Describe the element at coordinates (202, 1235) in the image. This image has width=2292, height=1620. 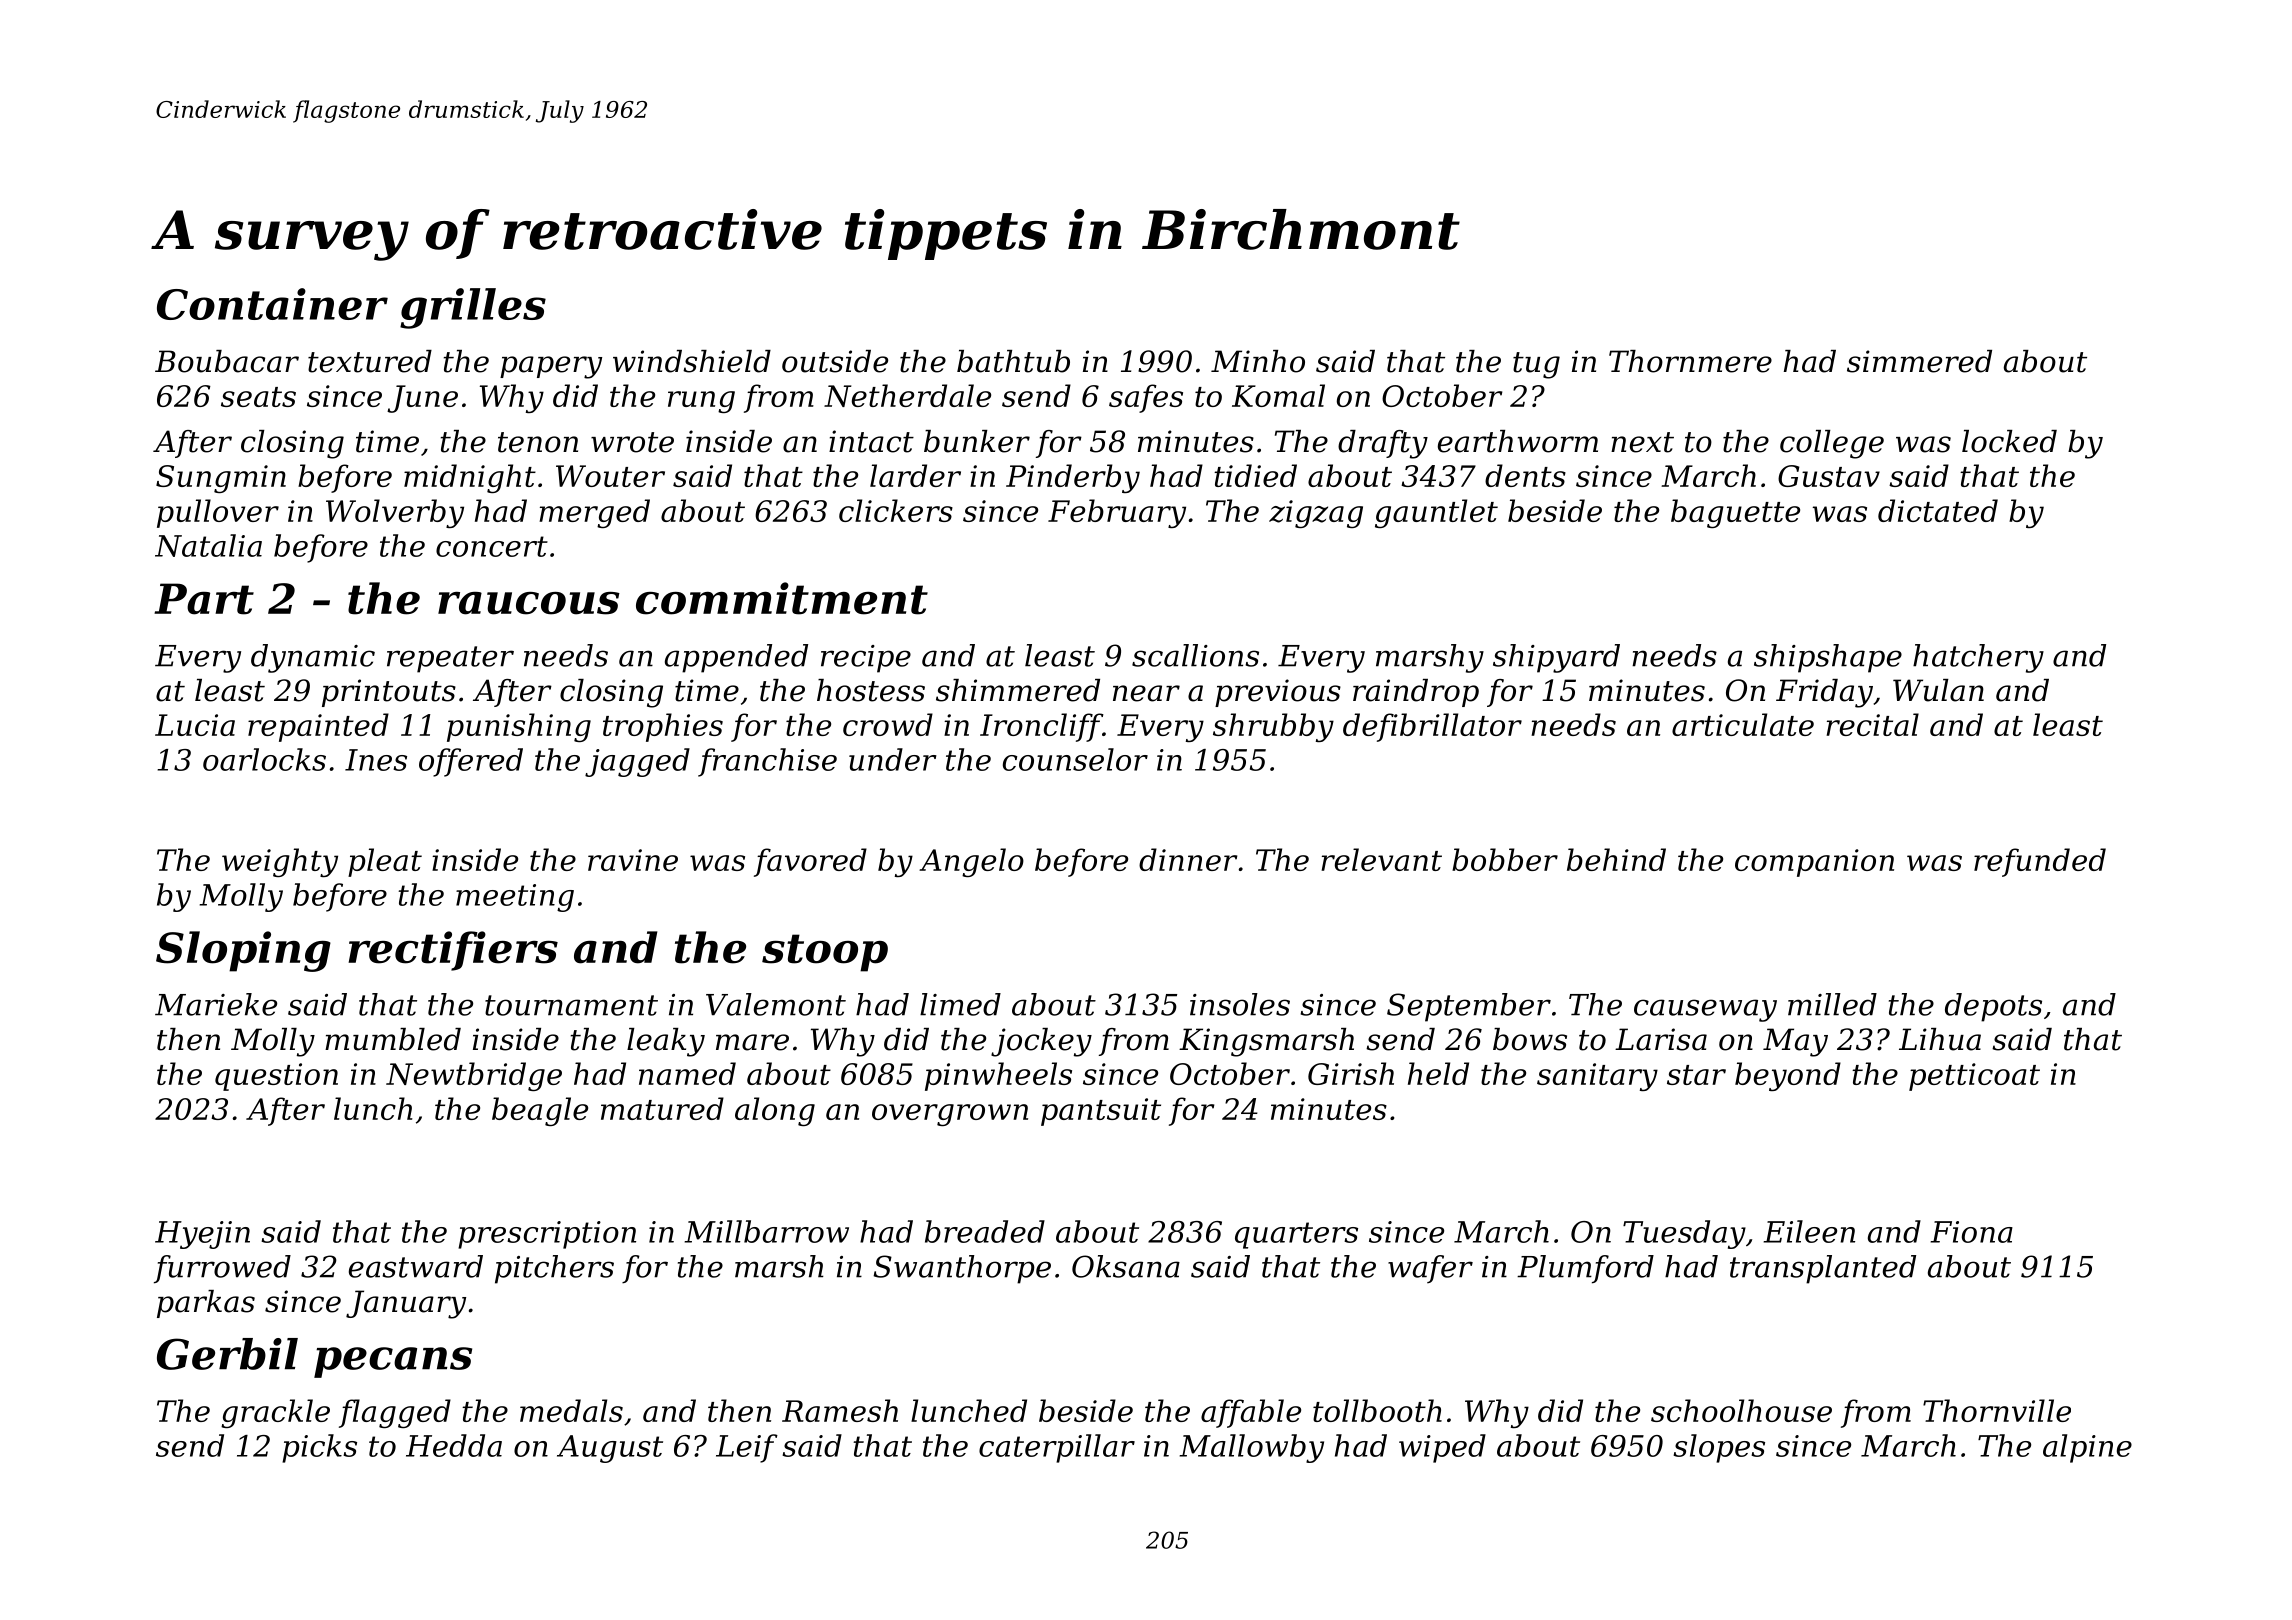
I see `Hyejin` at that location.
